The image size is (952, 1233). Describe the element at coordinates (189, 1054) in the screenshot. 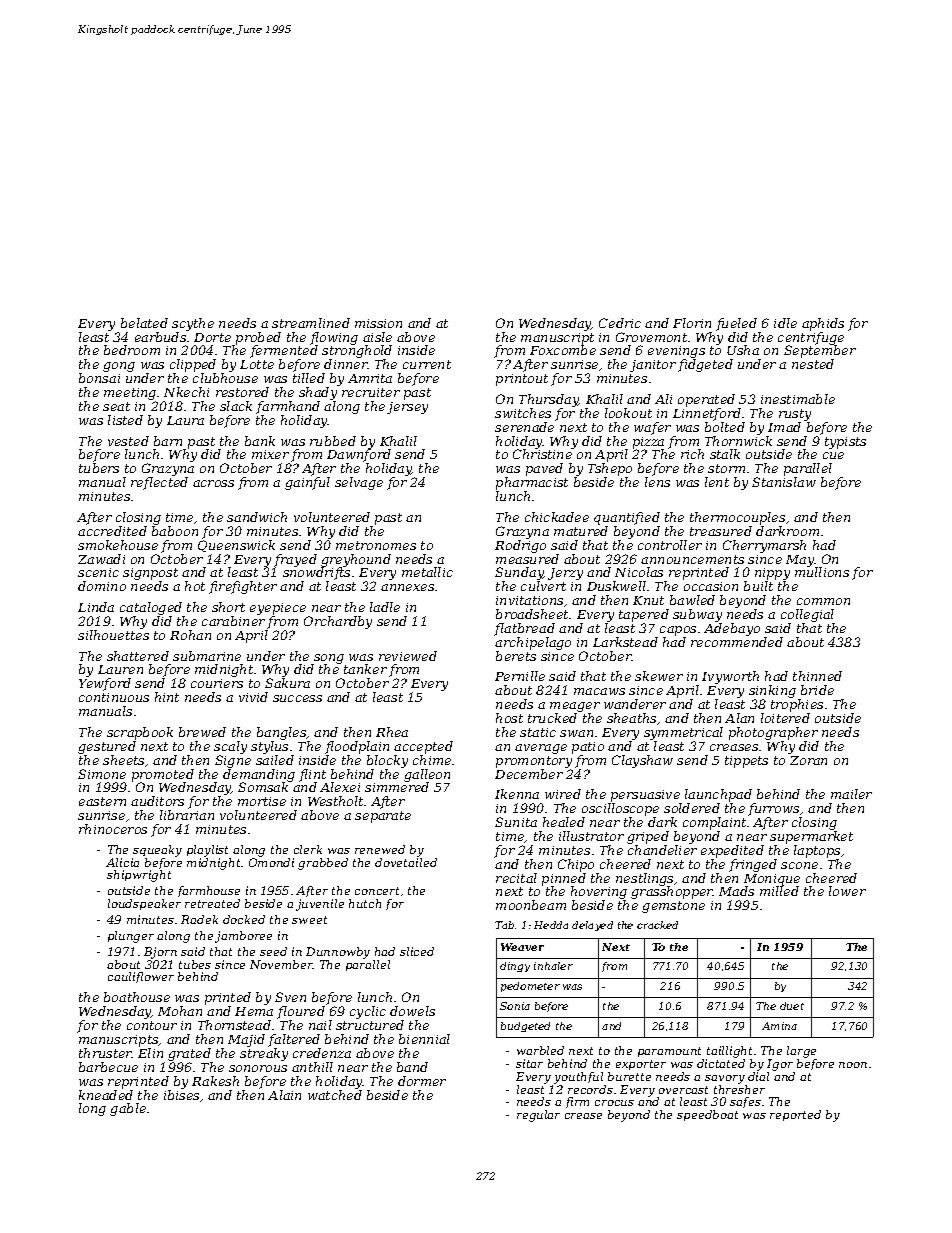

I see `grated` at that location.
